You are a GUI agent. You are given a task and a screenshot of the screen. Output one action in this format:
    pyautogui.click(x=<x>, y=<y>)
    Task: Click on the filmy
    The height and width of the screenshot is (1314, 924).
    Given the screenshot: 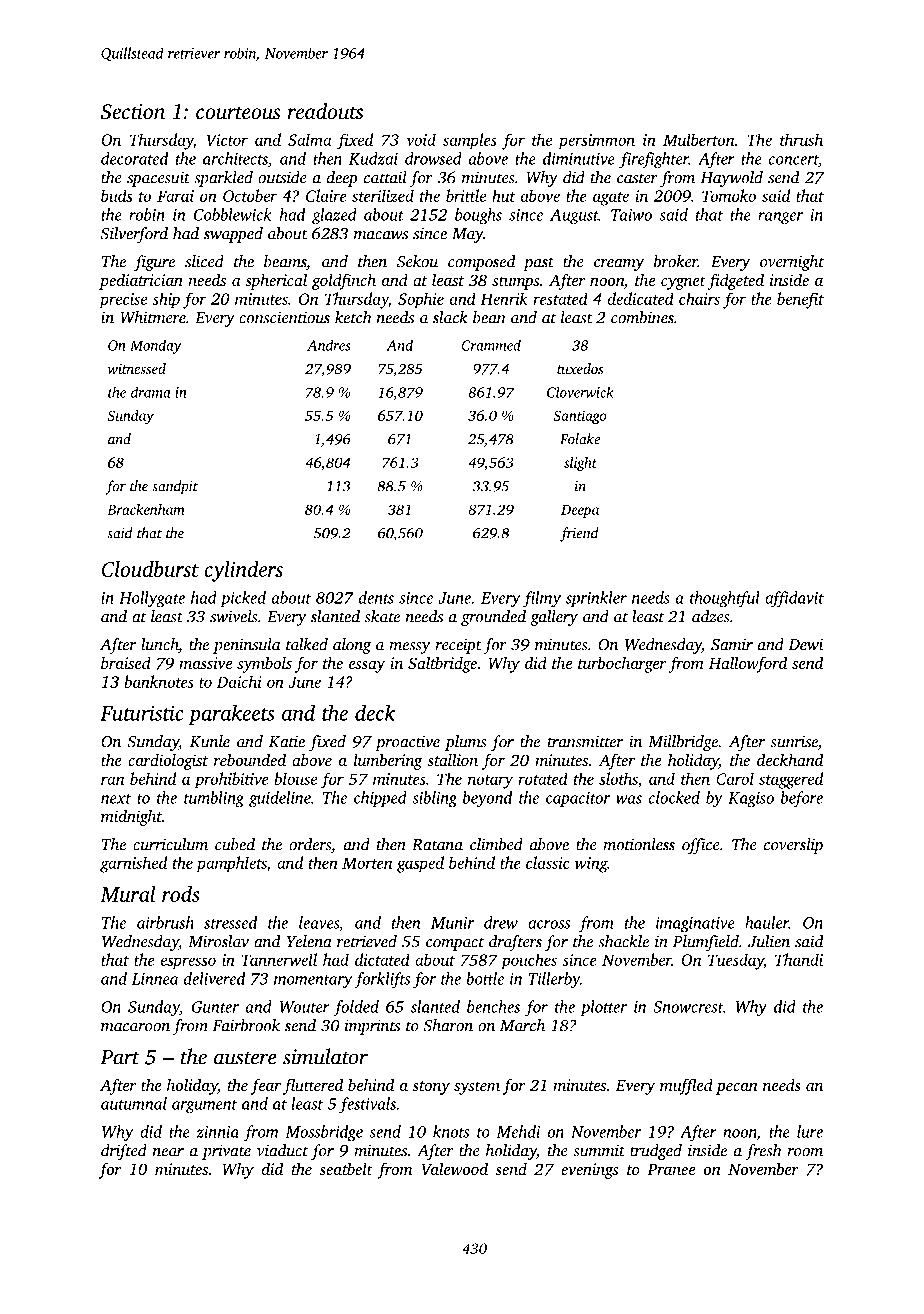 What is the action you would take?
    pyautogui.click(x=542, y=599)
